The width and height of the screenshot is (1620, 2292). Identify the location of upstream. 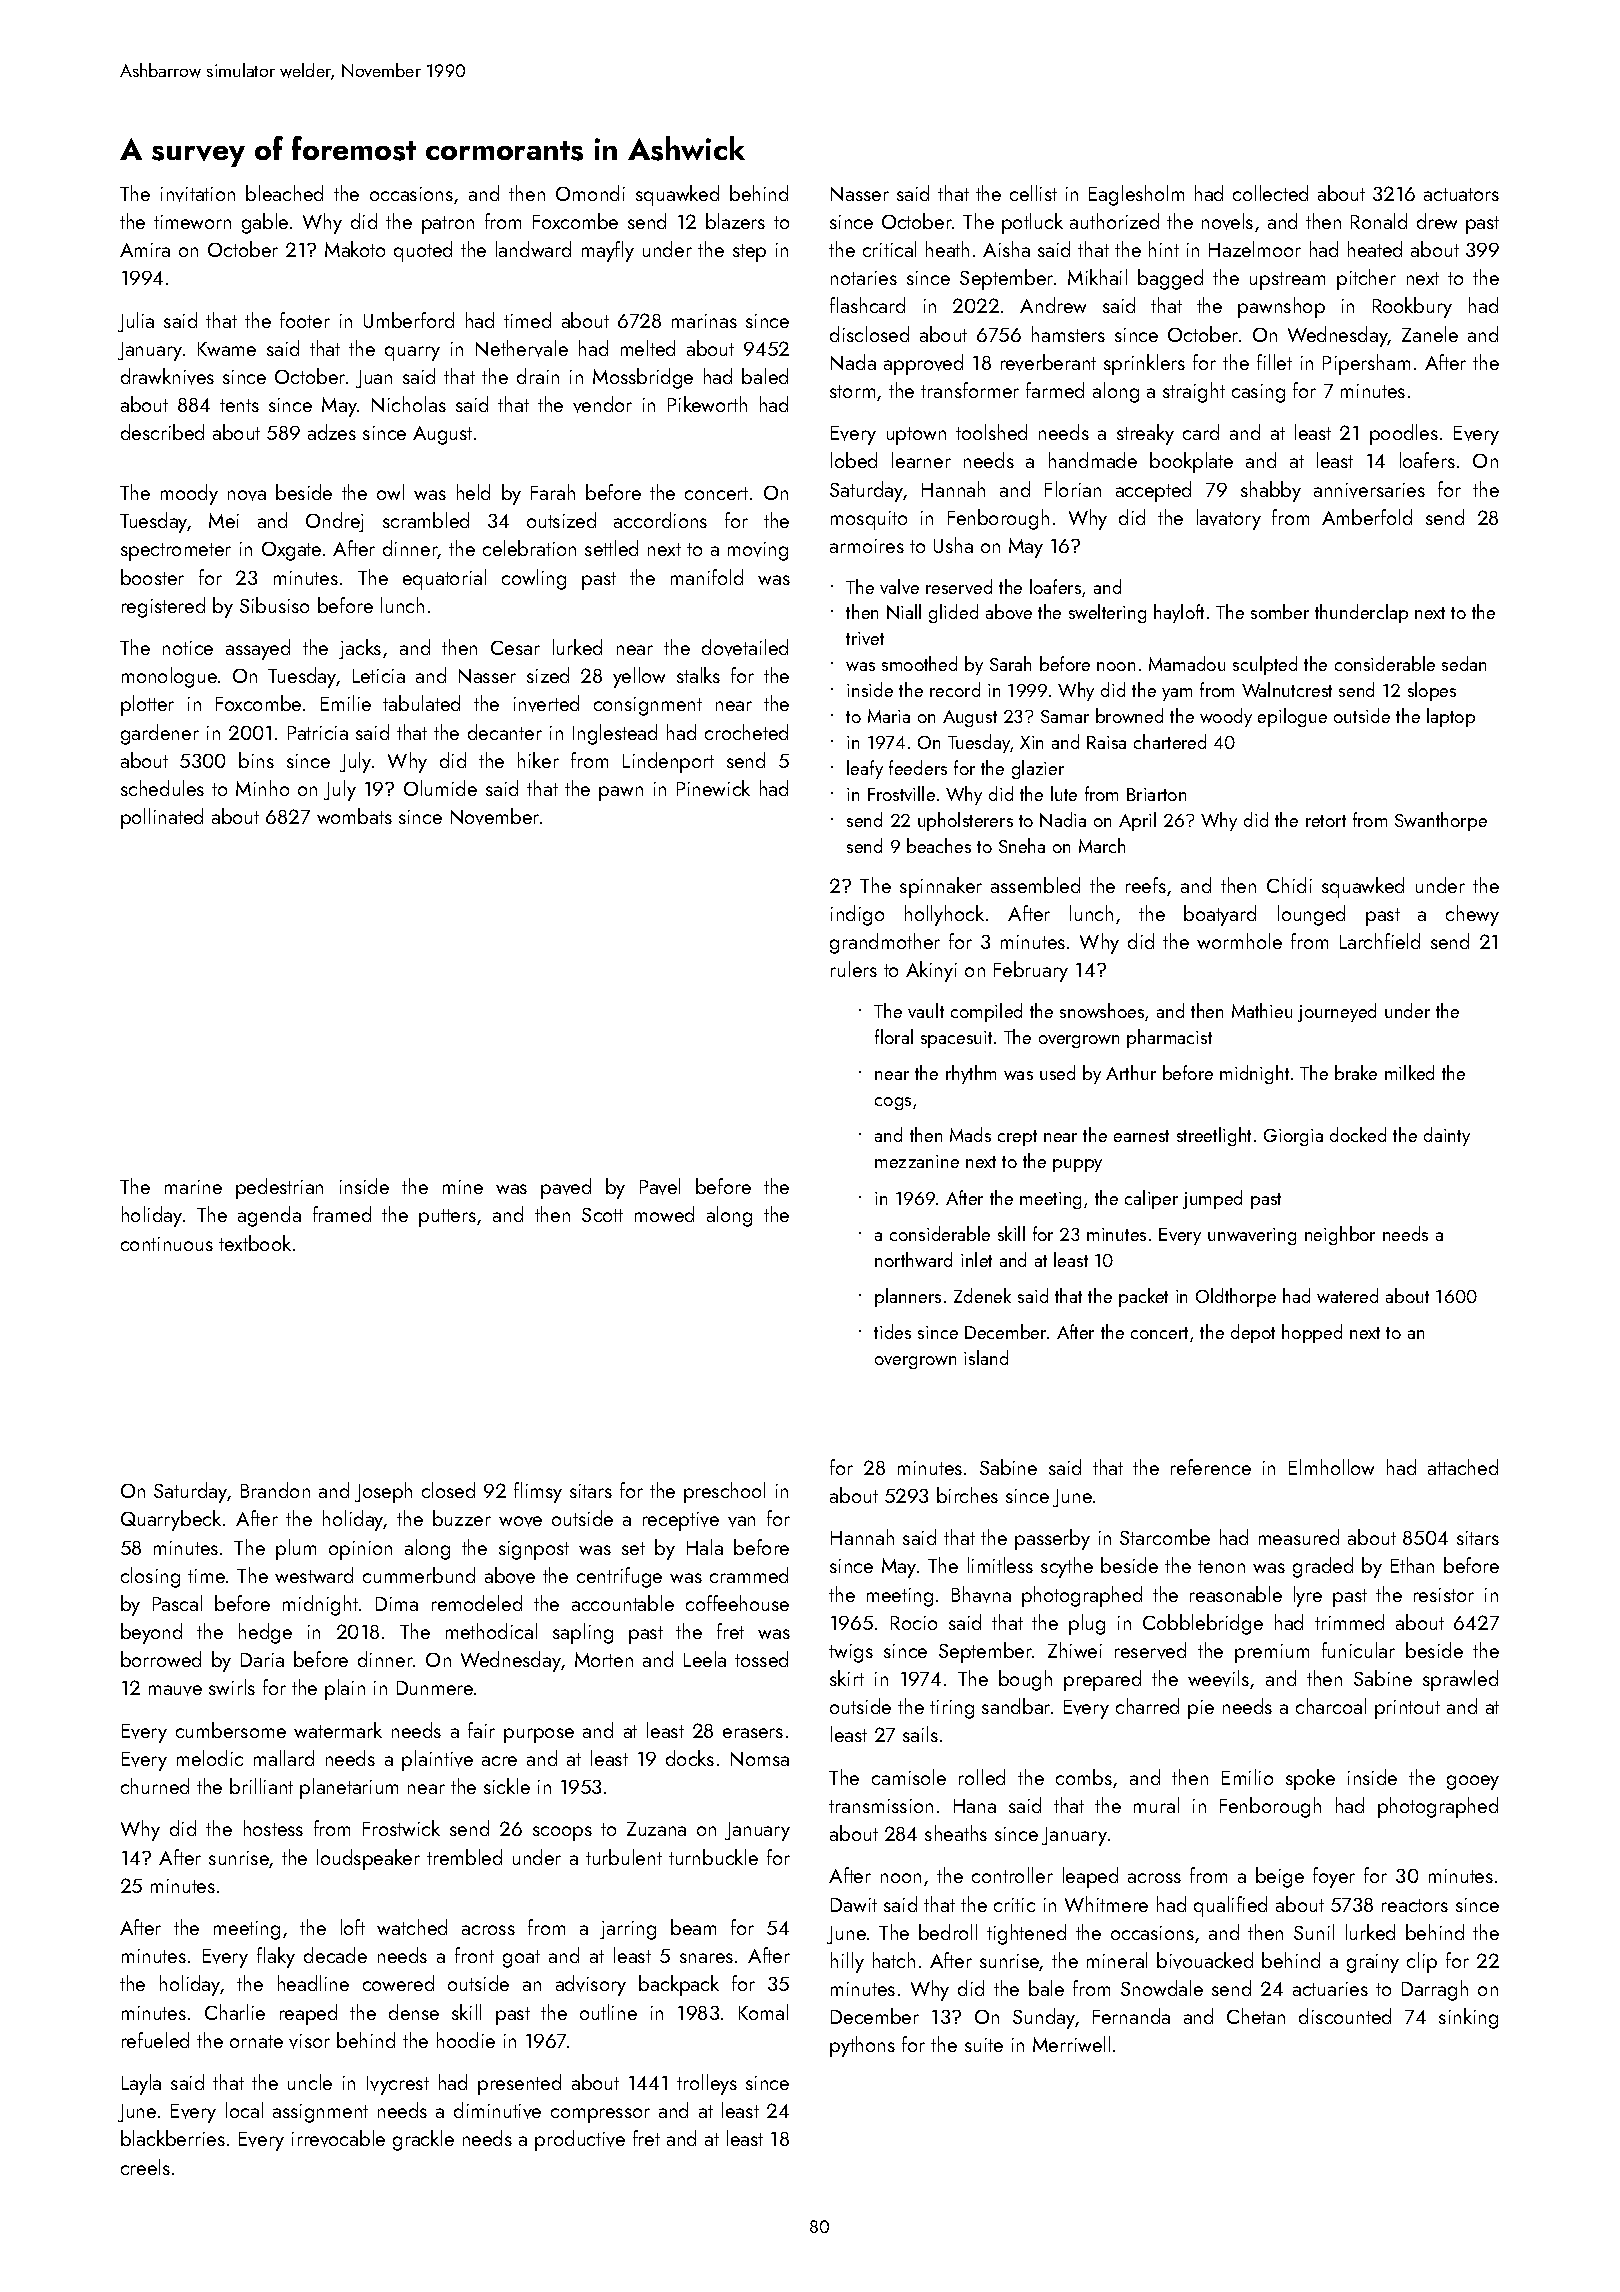
(1287, 281).
